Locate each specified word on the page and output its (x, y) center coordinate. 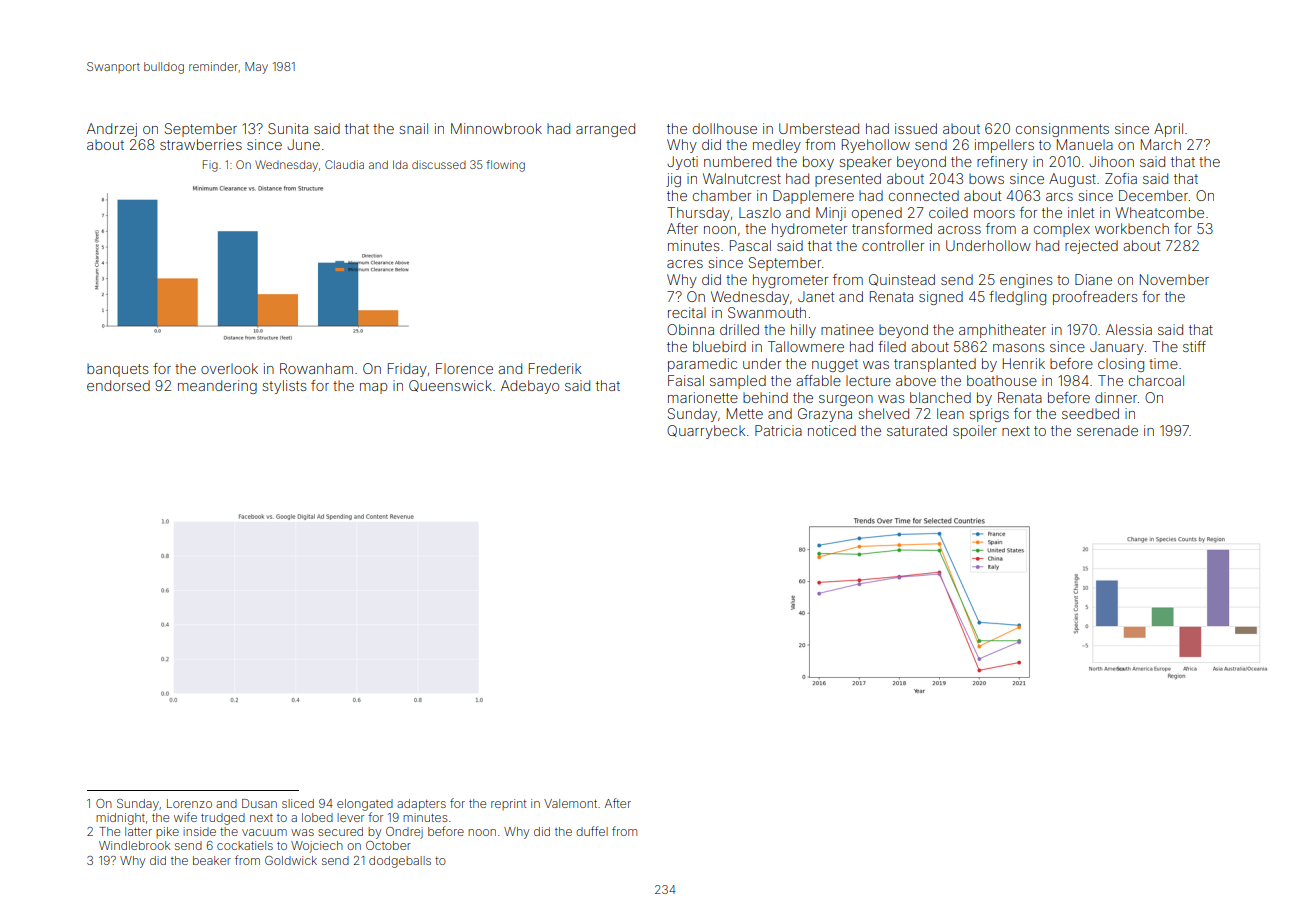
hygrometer (790, 281)
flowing (505, 166)
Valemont (570, 803)
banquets (117, 370)
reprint (508, 804)
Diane (1093, 279)
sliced (298, 803)
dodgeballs (400, 862)
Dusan (259, 803)
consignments (1062, 130)
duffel (592, 831)
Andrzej (112, 130)
